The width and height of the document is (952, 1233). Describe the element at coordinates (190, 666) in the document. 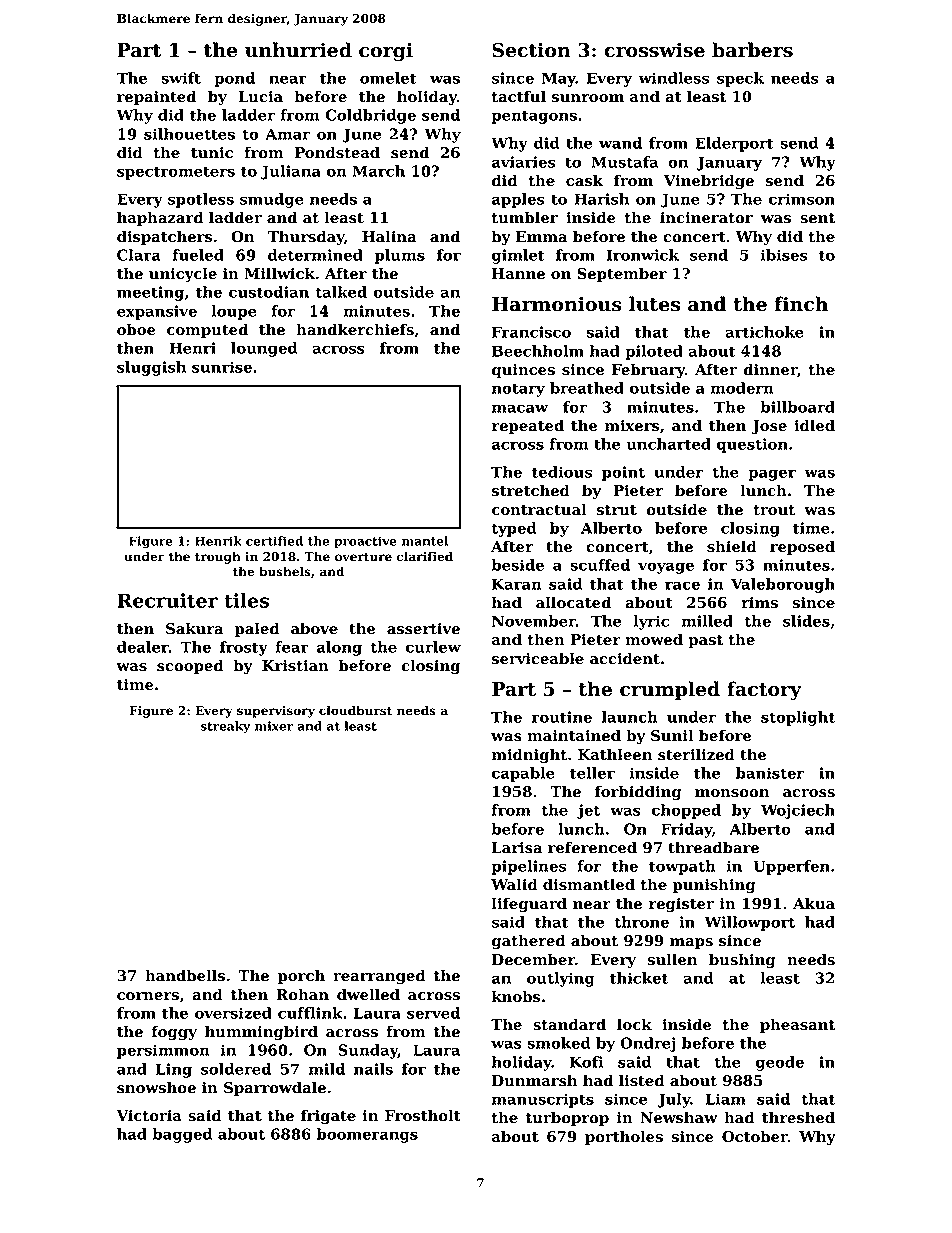

I see `scooped` at that location.
